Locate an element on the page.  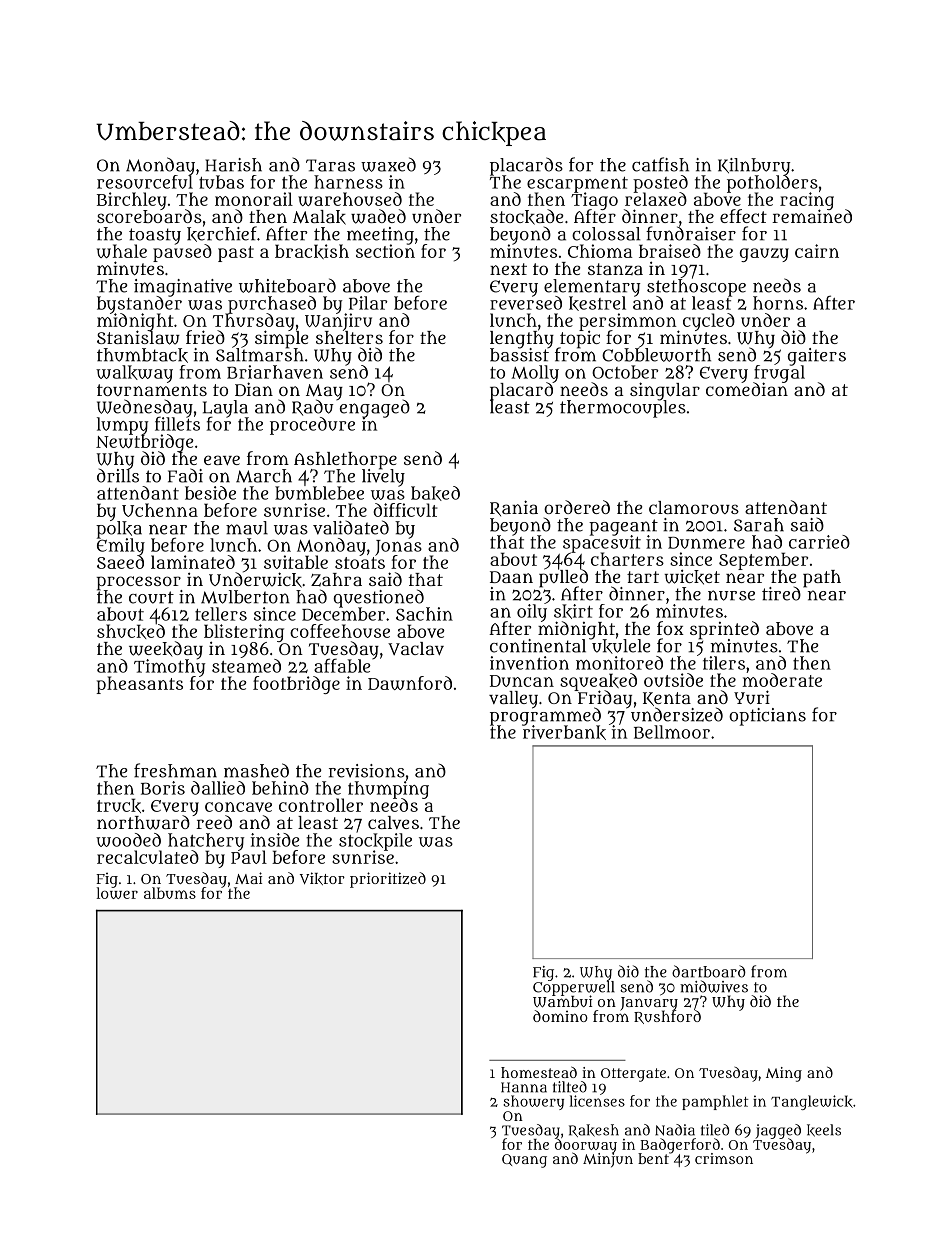
lower is located at coordinates (117, 893).
